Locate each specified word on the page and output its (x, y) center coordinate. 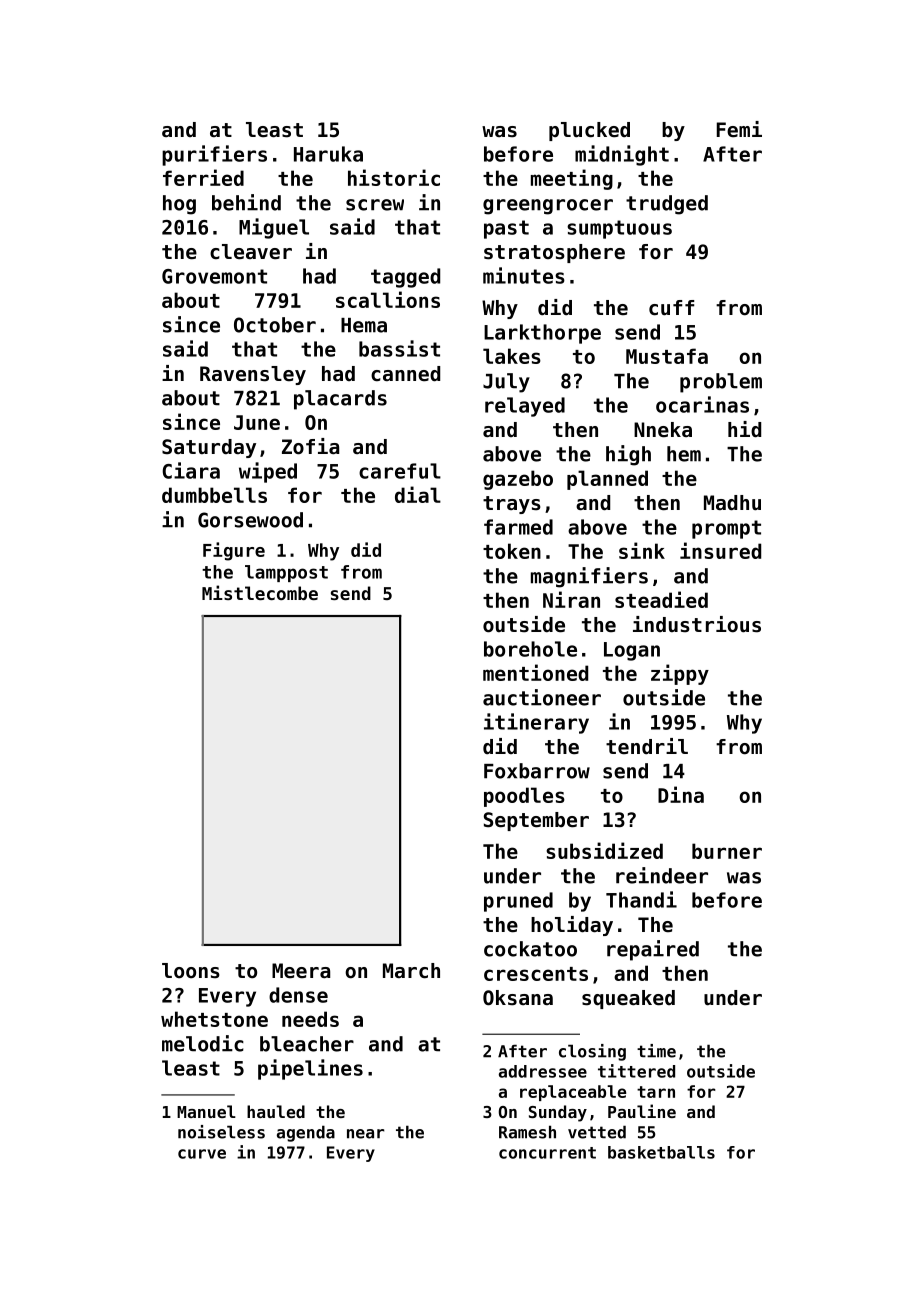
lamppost (286, 573)
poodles (524, 797)
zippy (680, 674)
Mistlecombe (260, 592)
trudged (667, 205)
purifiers (214, 155)
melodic (203, 1043)
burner (727, 851)
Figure (234, 551)
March (411, 971)
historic (394, 177)
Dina (681, 794)
